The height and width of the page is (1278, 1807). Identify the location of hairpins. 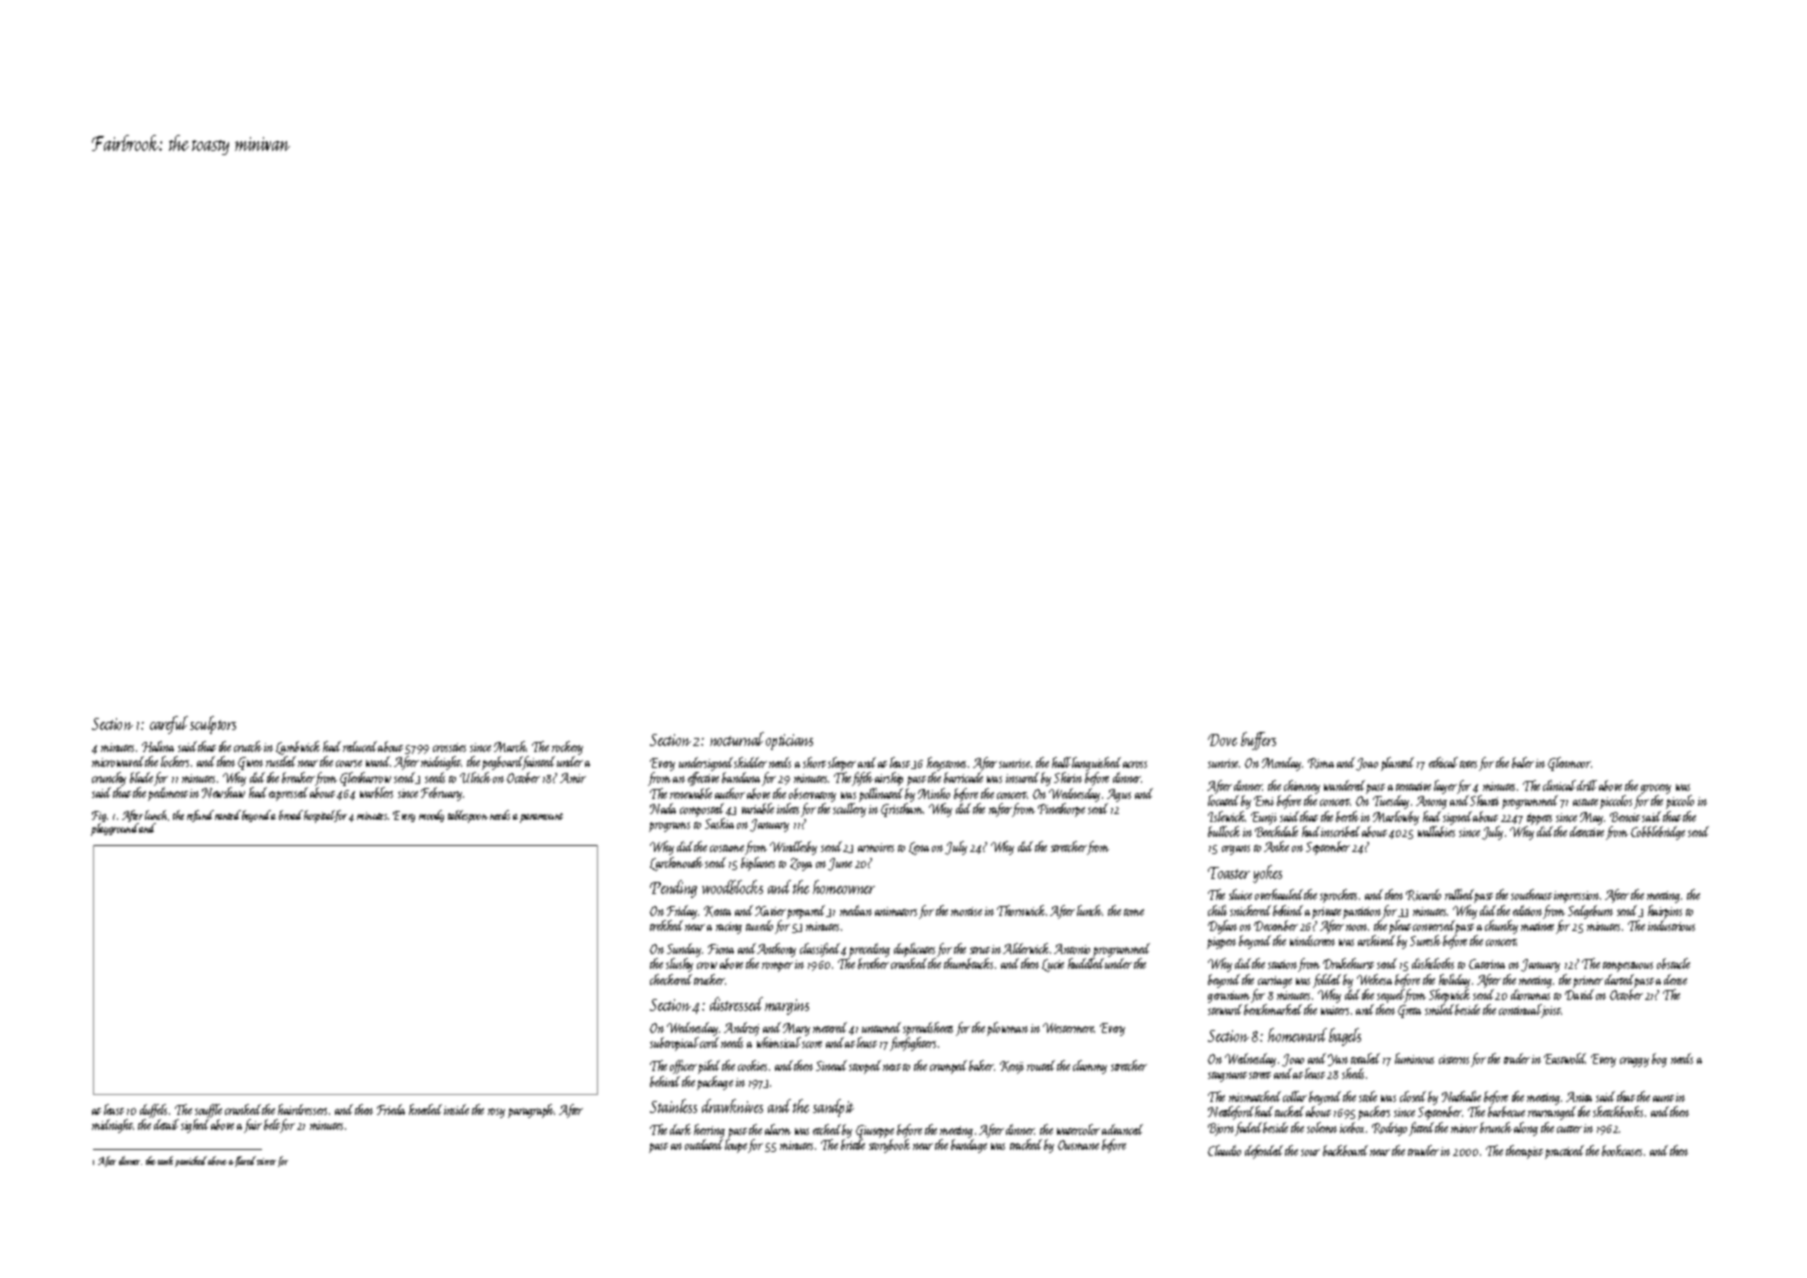
(1665, 912).
